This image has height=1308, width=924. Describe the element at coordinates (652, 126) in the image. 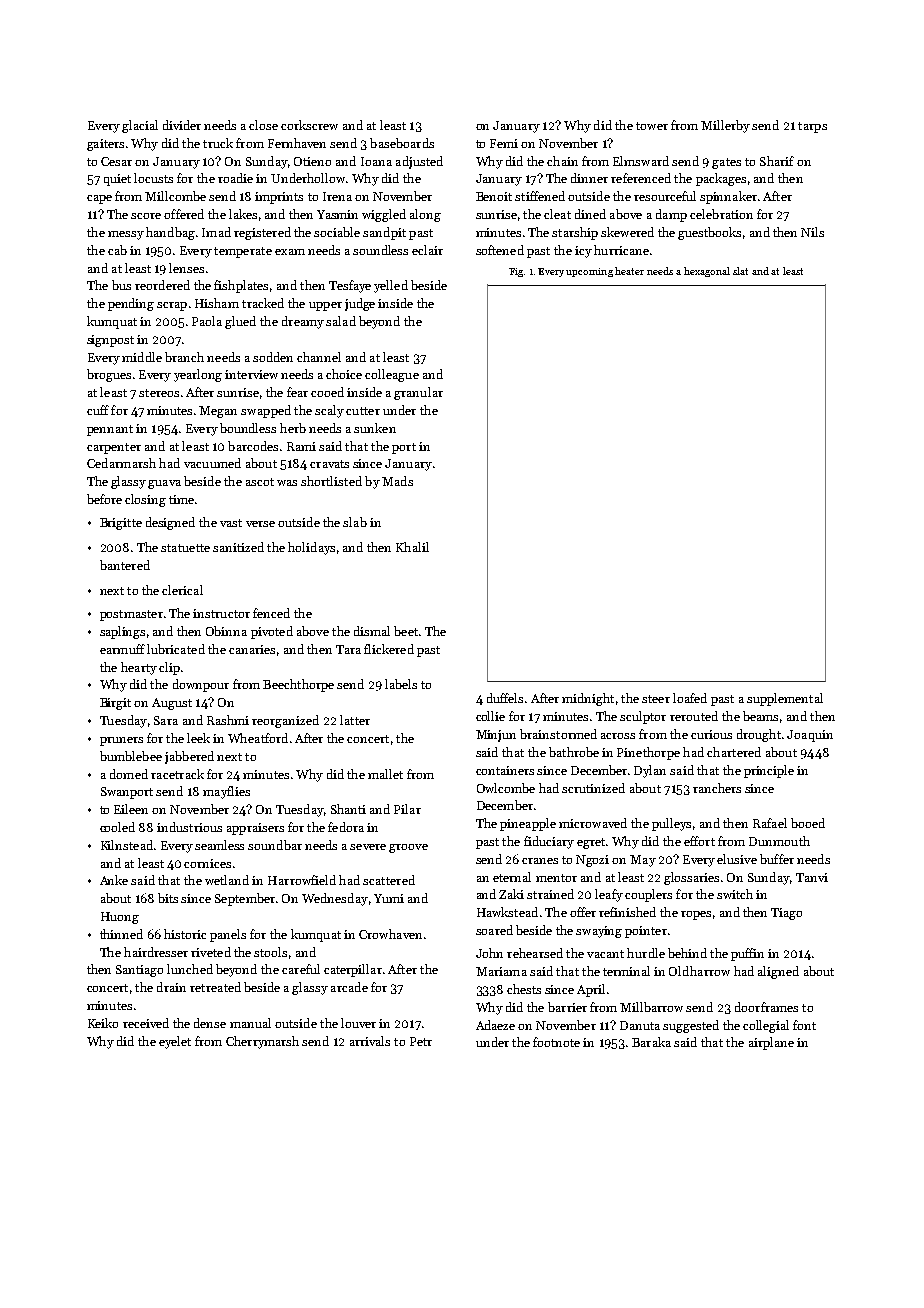

I see `tower` at that location.
